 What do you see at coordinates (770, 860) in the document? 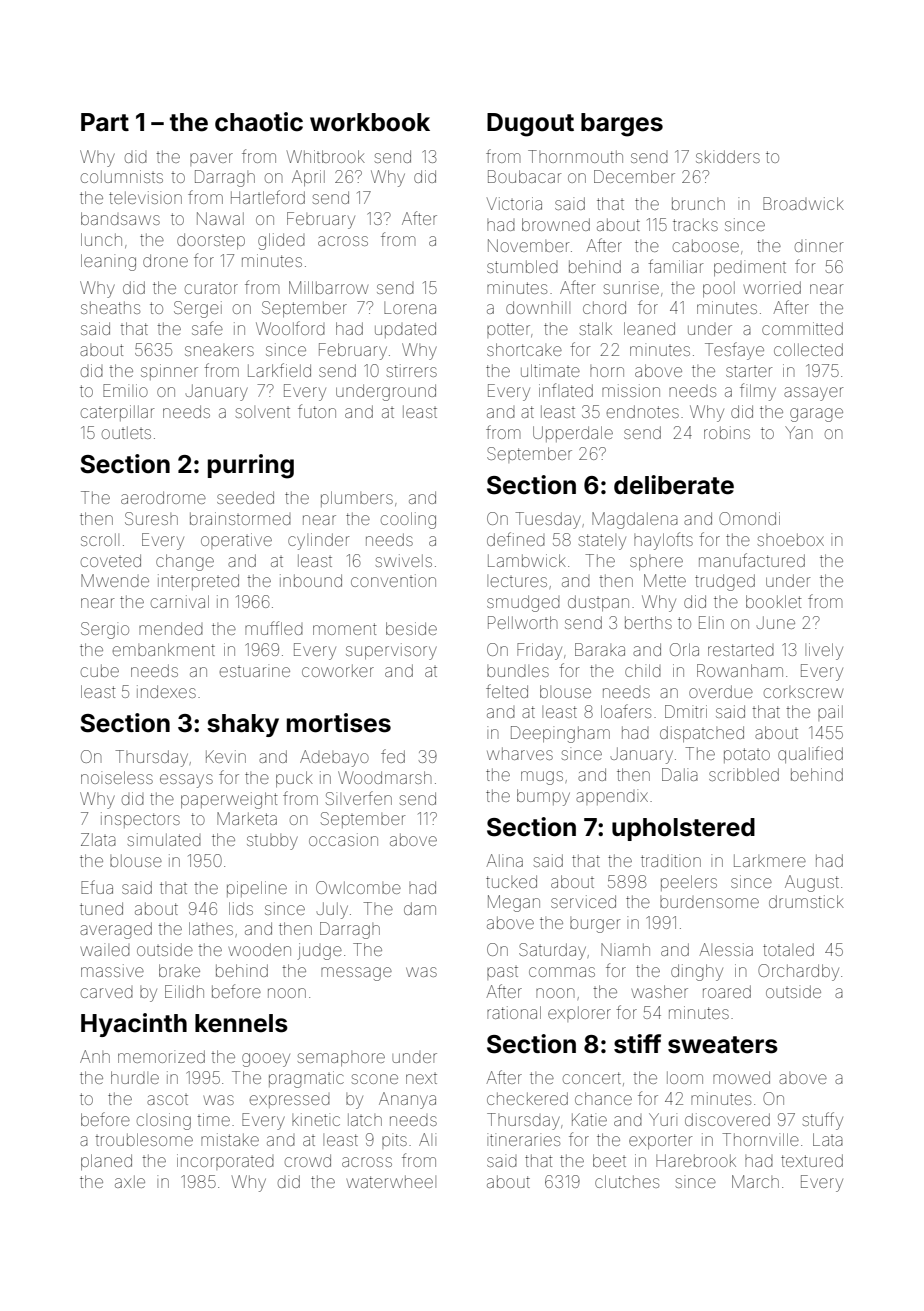
I see `Larkmere` at bounding box center [770, 860].
